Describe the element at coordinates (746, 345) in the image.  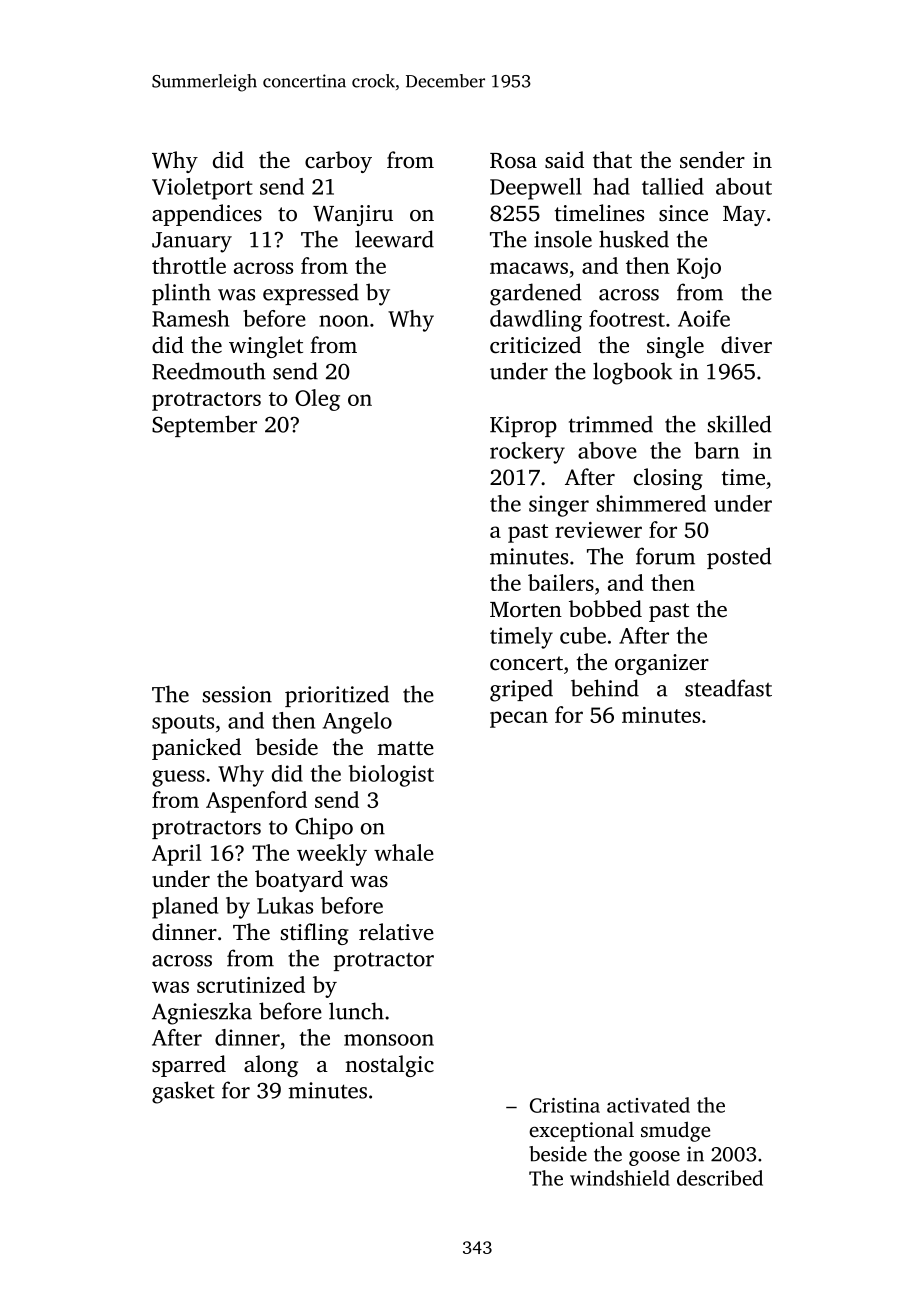
I see `diver` at that location.
